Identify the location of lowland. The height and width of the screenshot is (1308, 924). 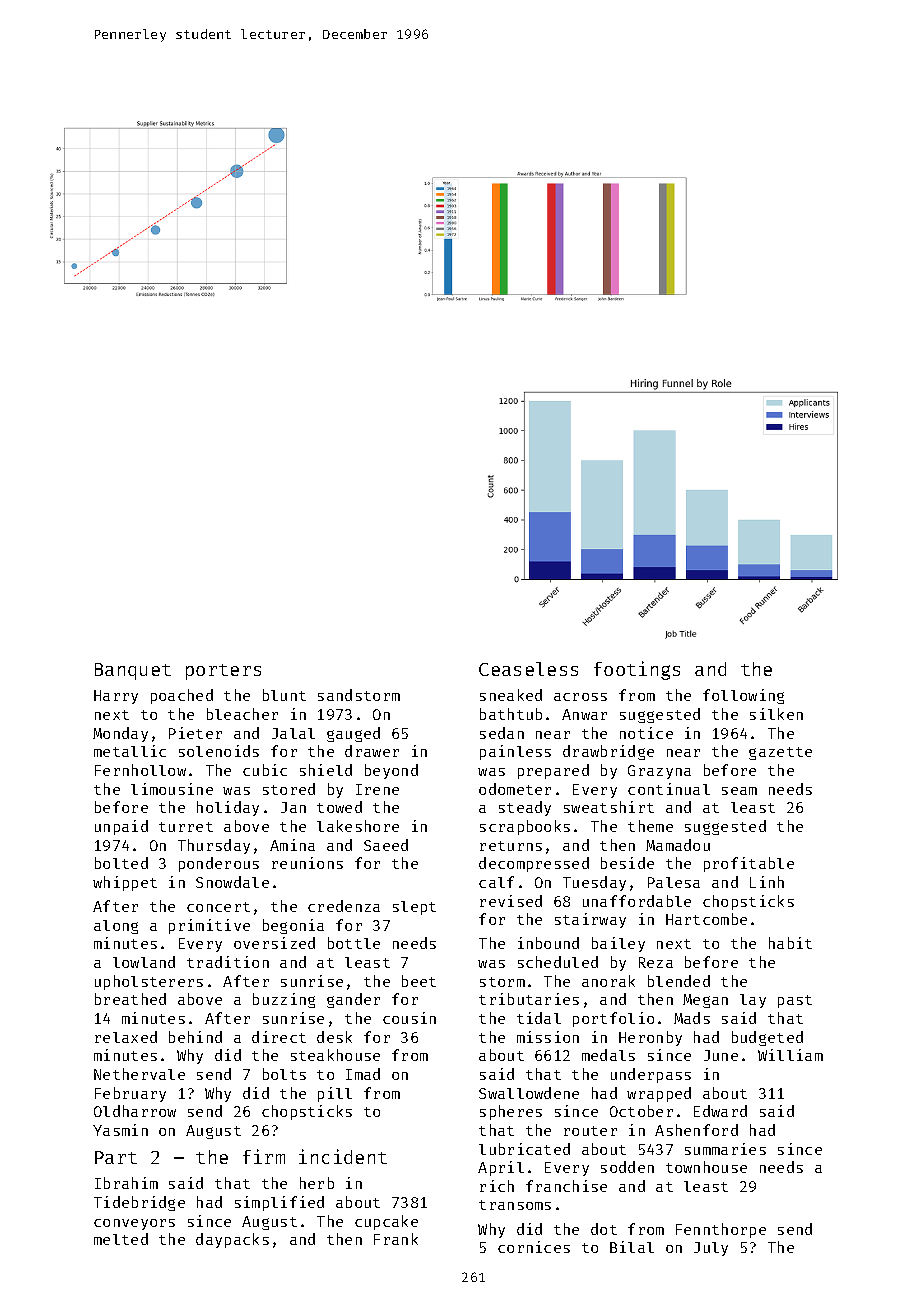
(144, 962).
